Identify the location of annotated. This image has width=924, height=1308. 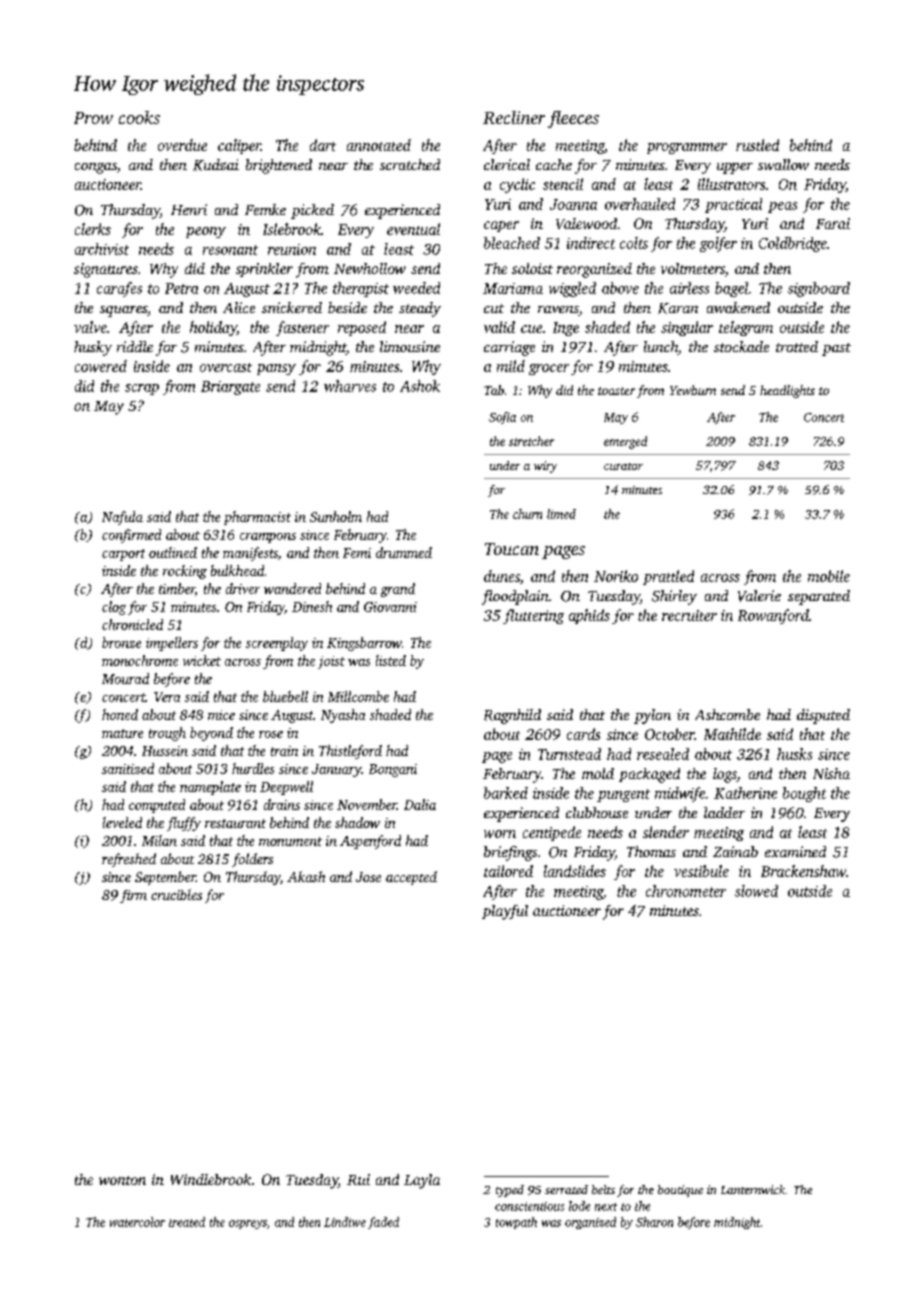
(379, 145).
